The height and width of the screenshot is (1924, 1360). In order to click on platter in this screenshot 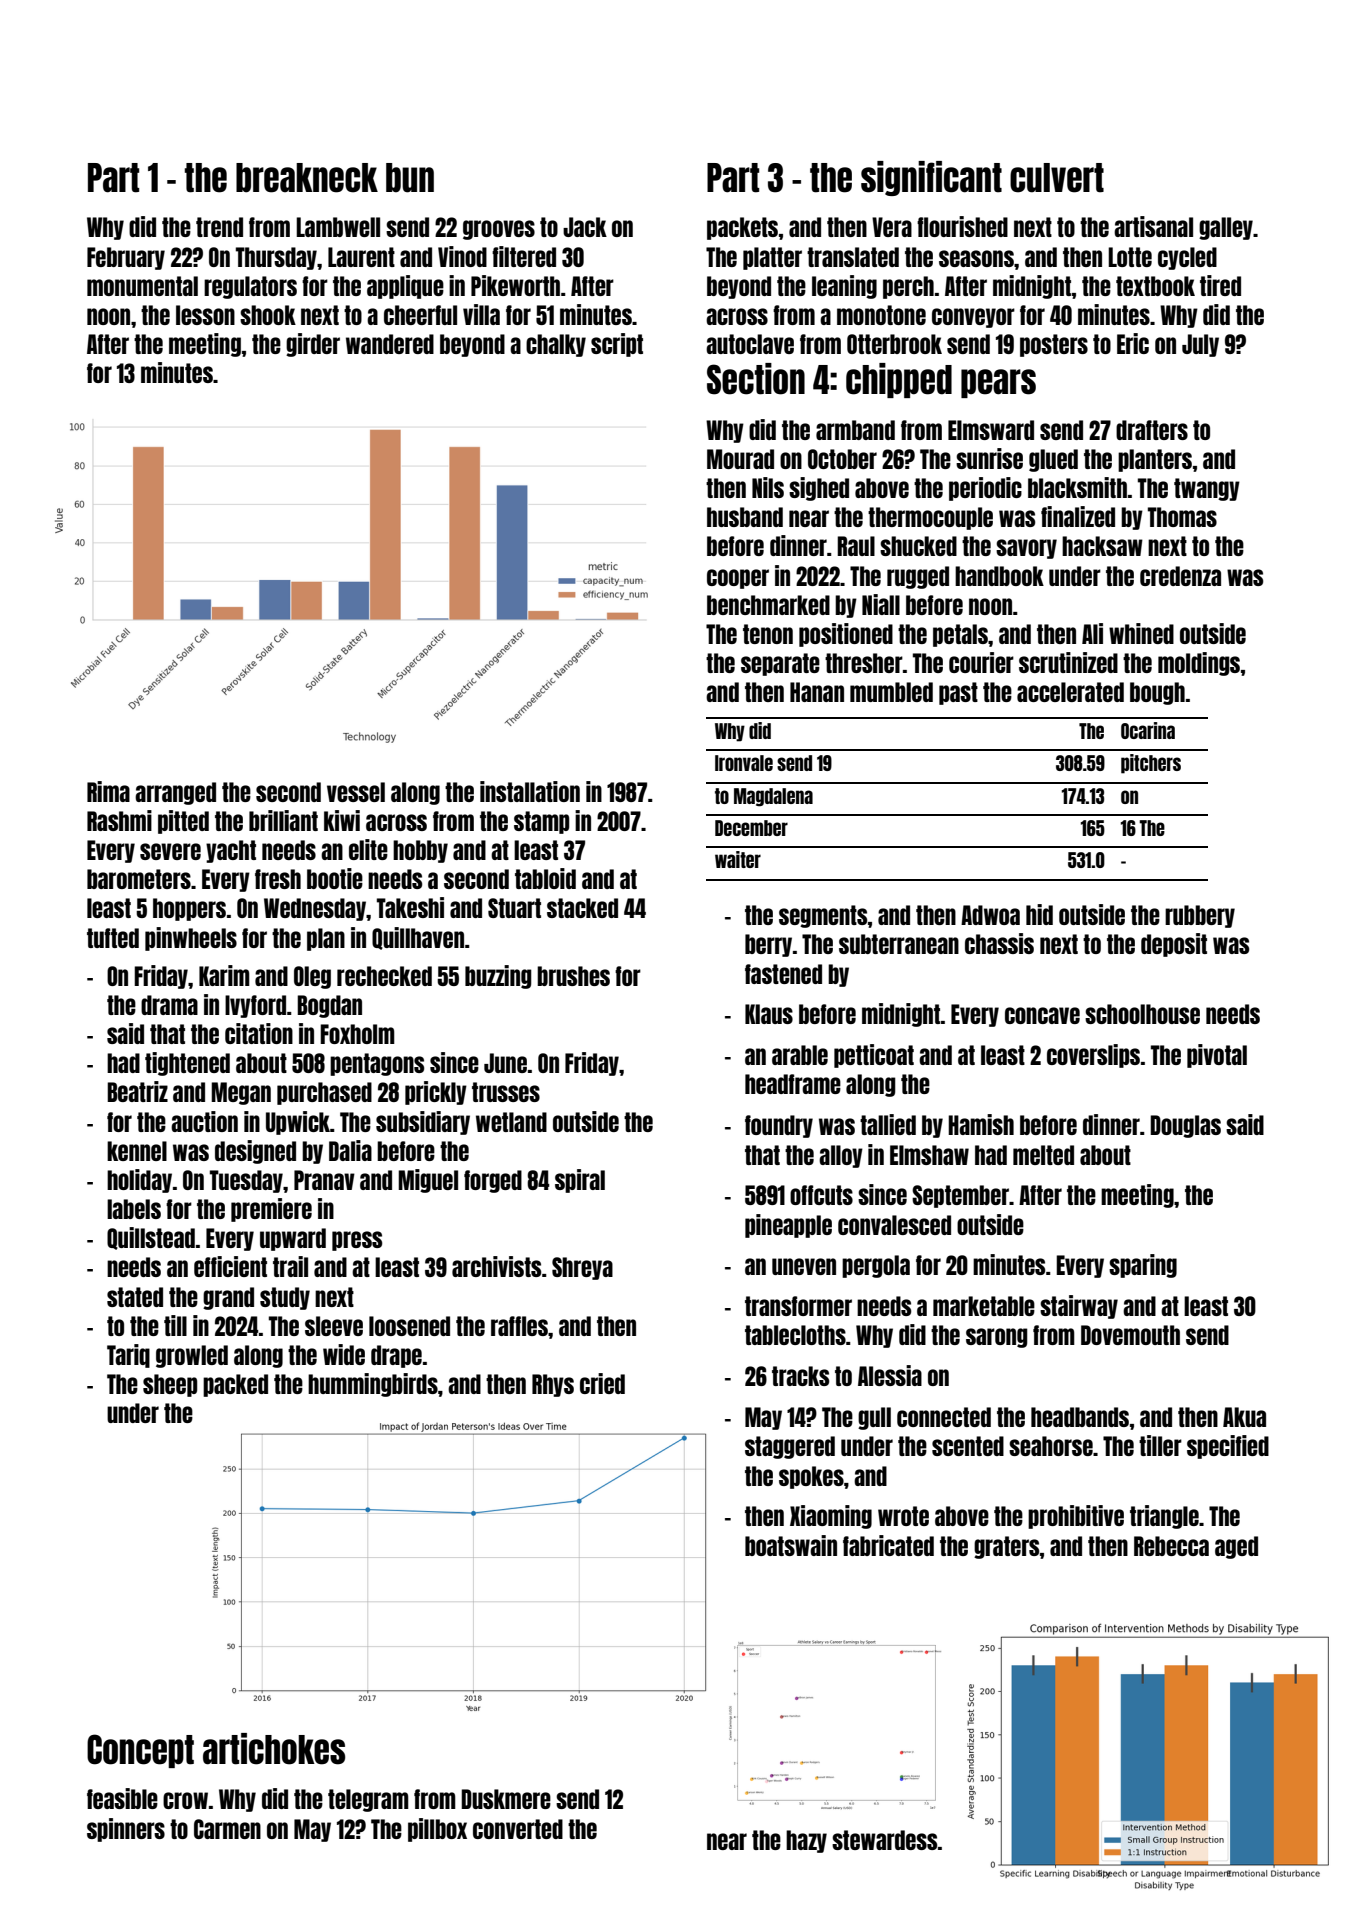, I will do `click(772, 258)`.
